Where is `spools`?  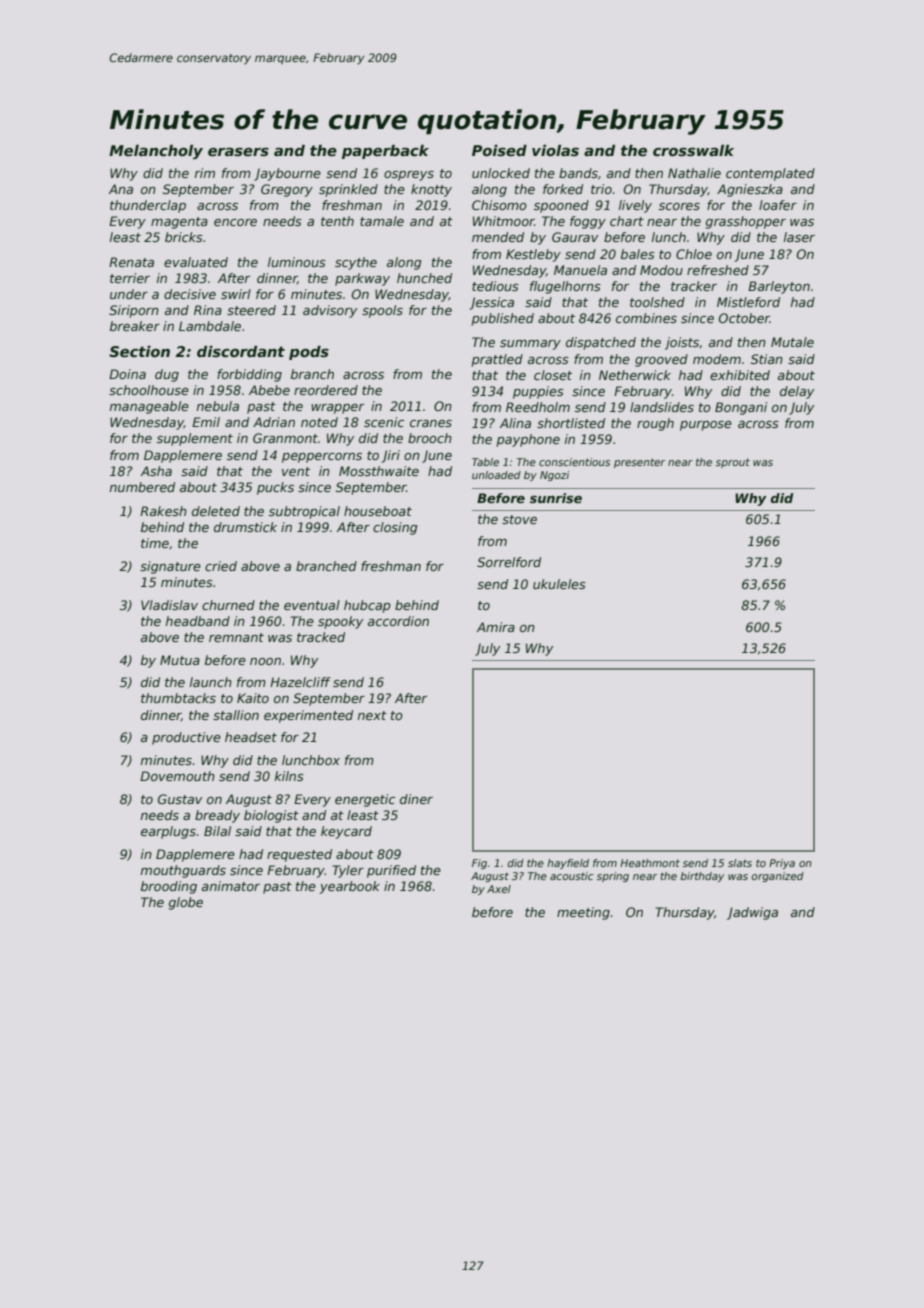 spools is located at coordinates (382, 311).
